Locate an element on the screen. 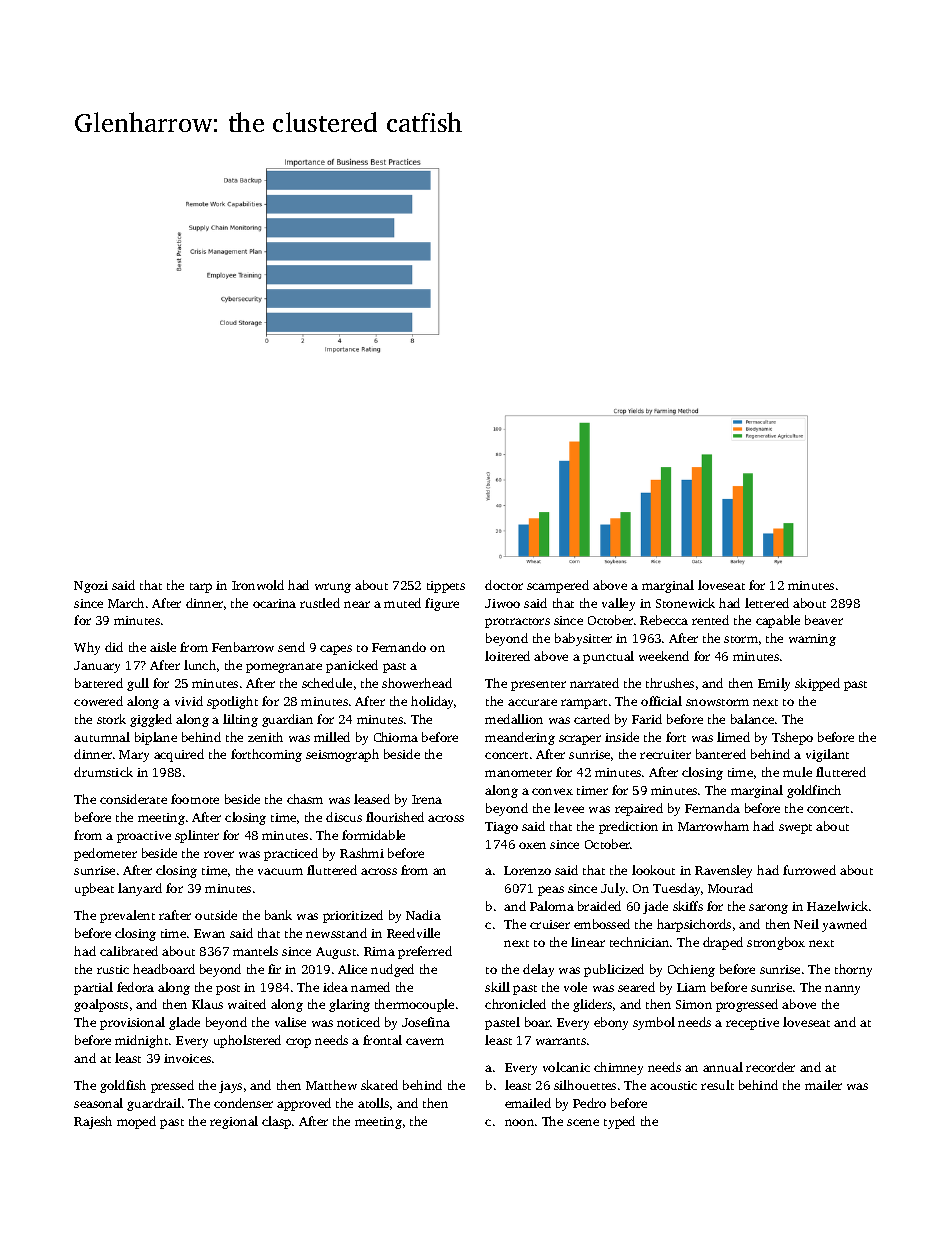 The height and width of the screenshot is (1233, 952). Stonewick is located at coordinates (685, 603).
